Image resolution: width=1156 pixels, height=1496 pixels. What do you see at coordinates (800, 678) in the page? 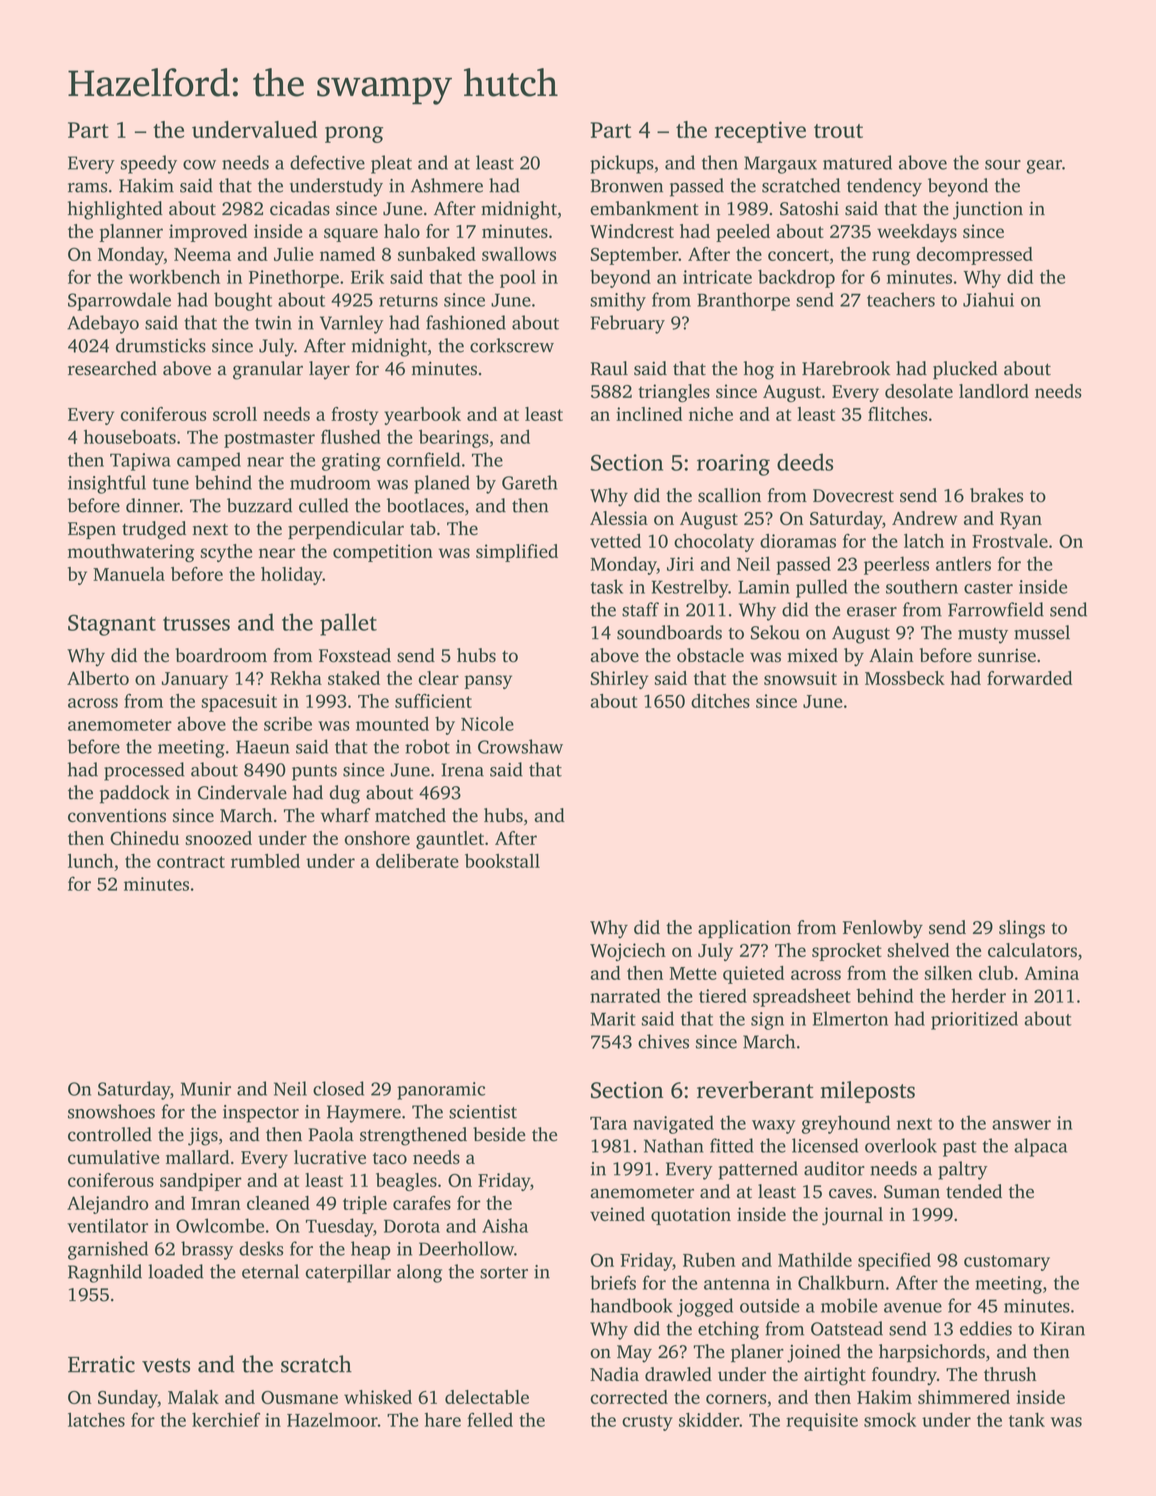
I see `snowsuit` at bounding box center [800, 678].
